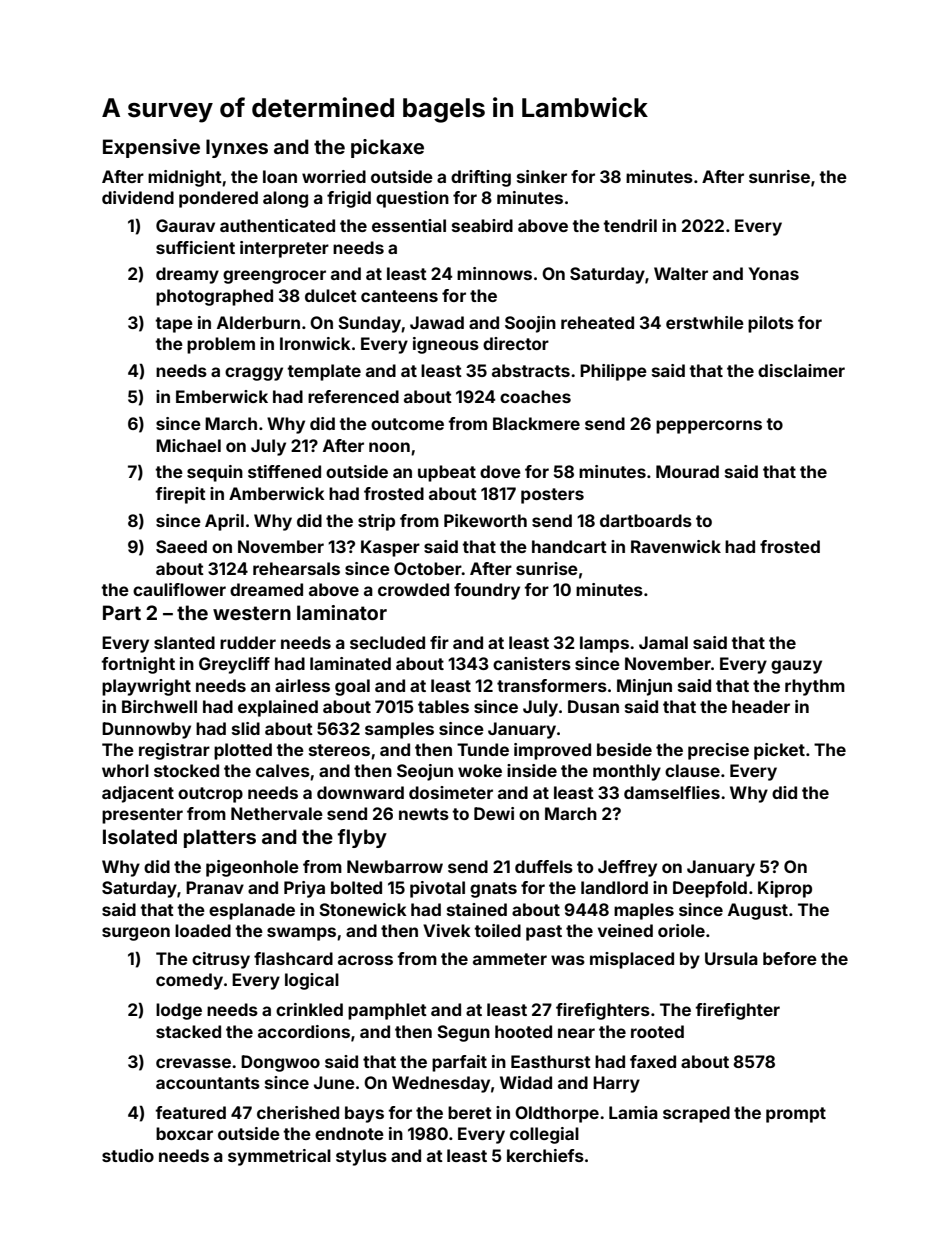 The width and height of the screenshot is (952, 1233). I want to click on Michael, so click(188, 445).
